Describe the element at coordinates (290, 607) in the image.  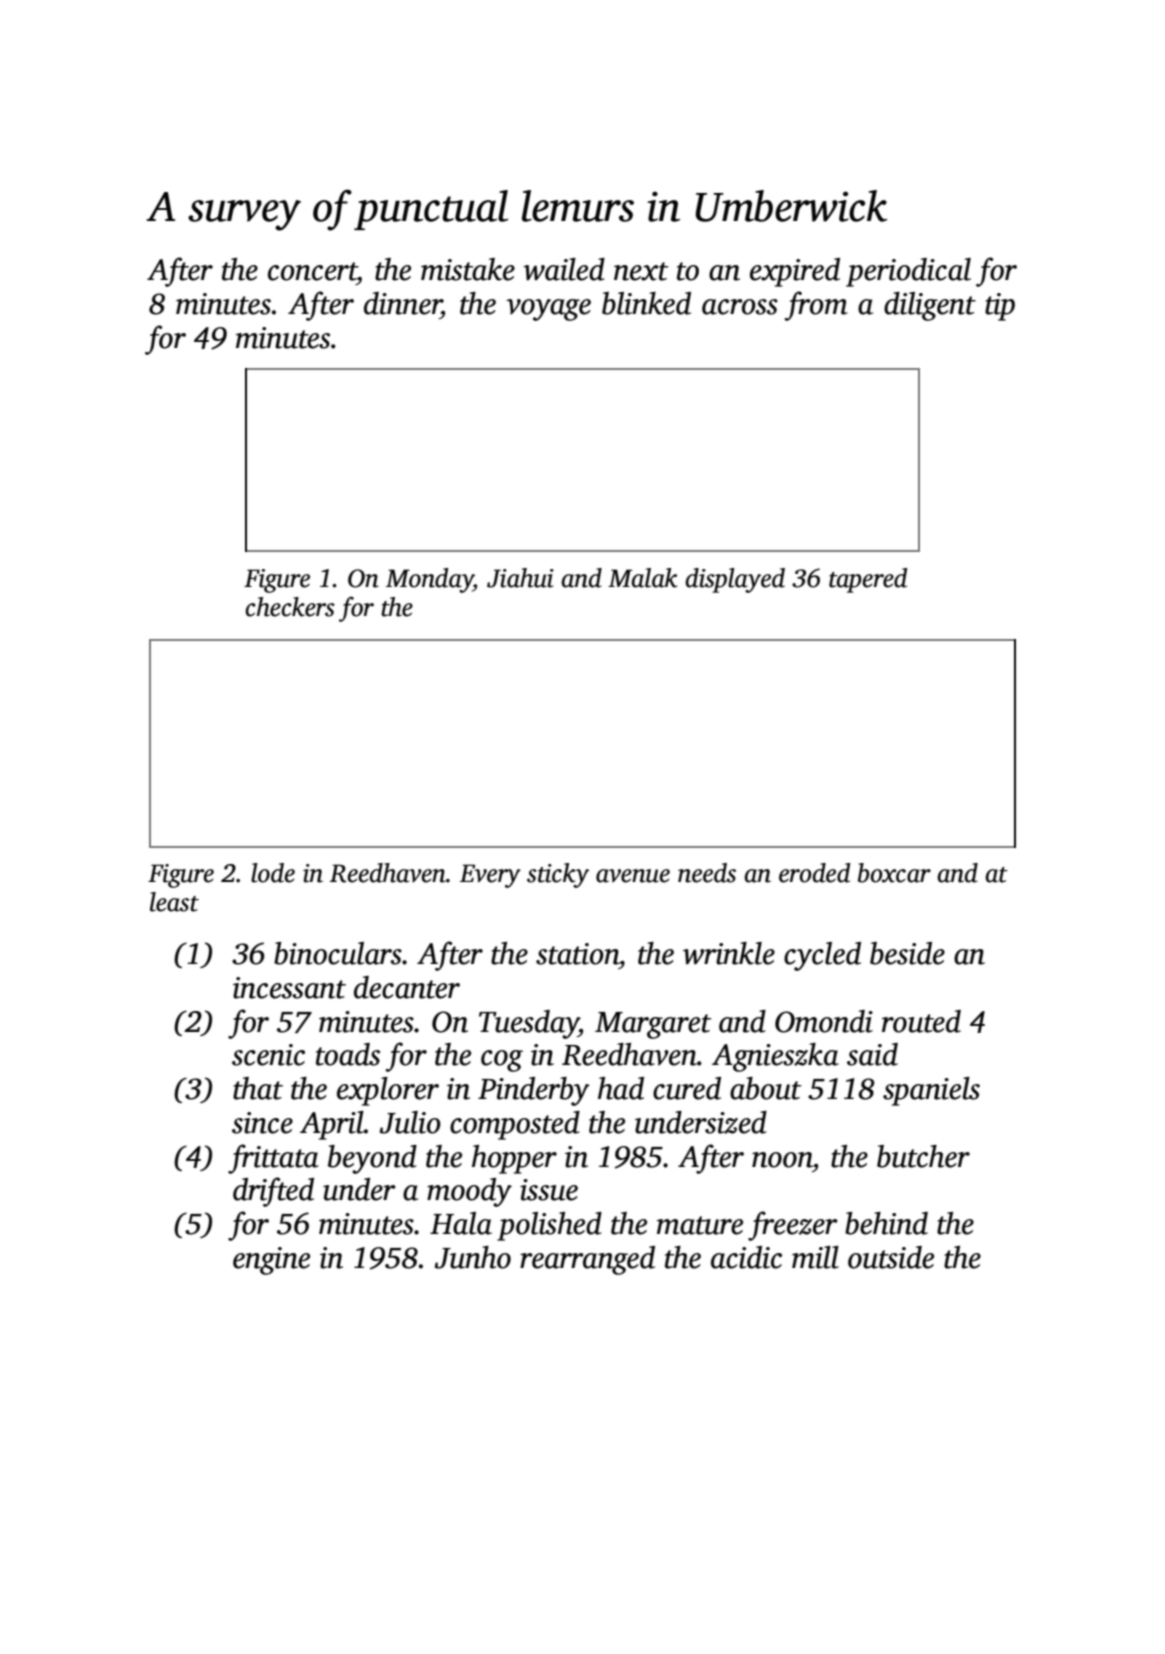
I see `checkers` at that location.
